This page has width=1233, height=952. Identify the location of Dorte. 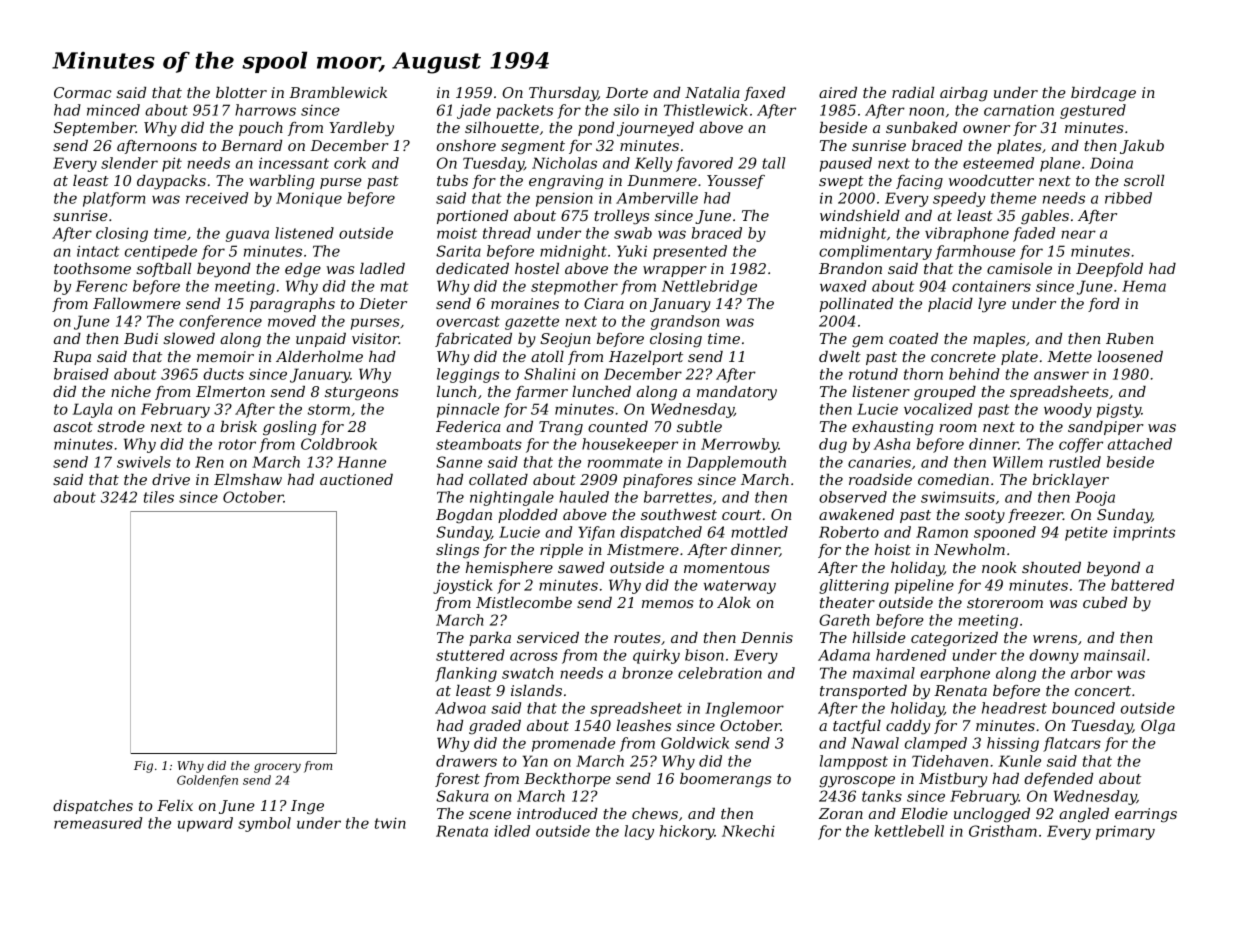
(627, 92).
